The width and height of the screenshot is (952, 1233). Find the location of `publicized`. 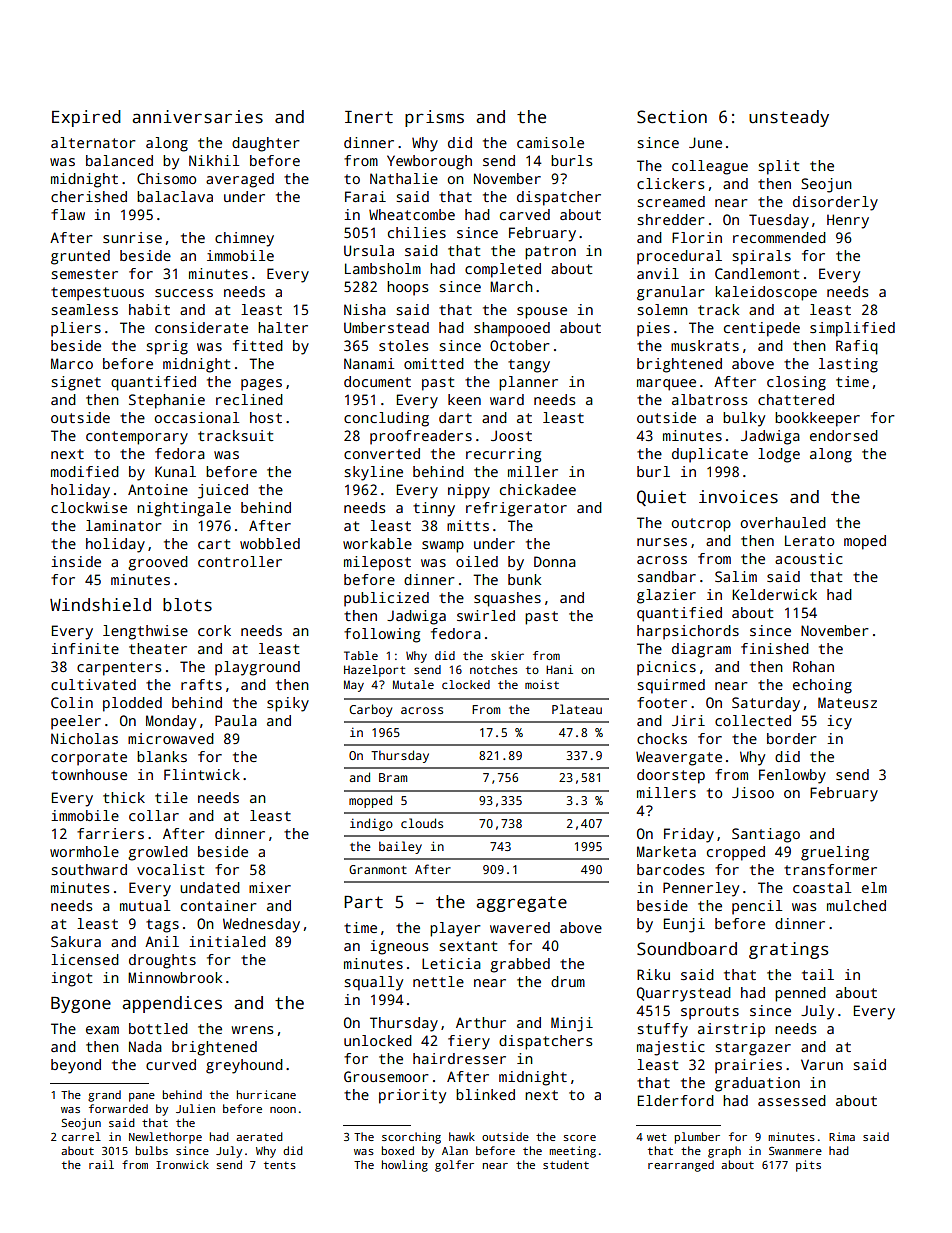

publicized is located at coordinates (386, 599).
